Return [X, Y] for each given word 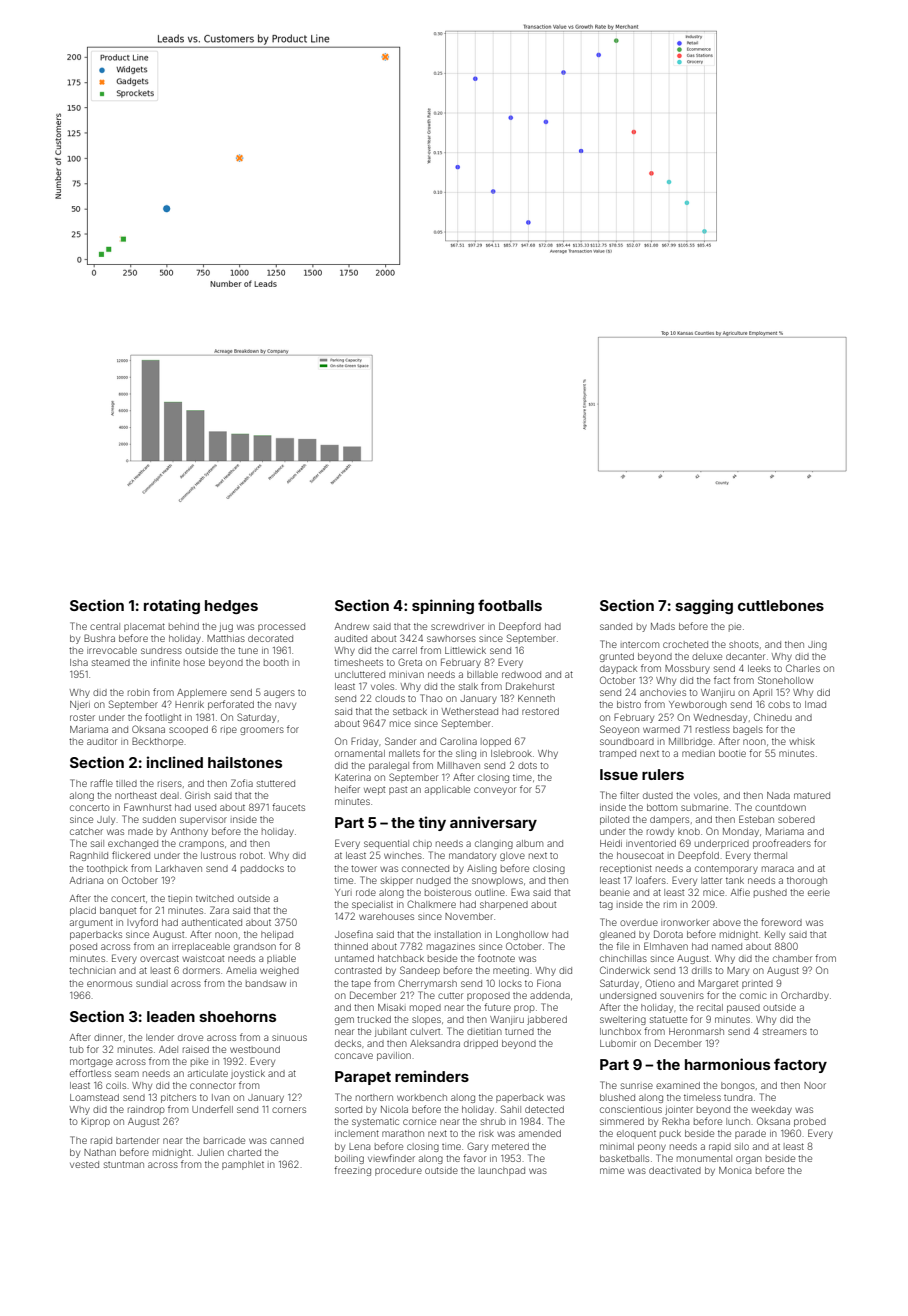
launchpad [502, 1171]
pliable [281, 959]
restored [540, 711]
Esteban [756, 819]
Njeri [80, 705]
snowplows [497, 881]
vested [84, 1164]
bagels [748, 730]
